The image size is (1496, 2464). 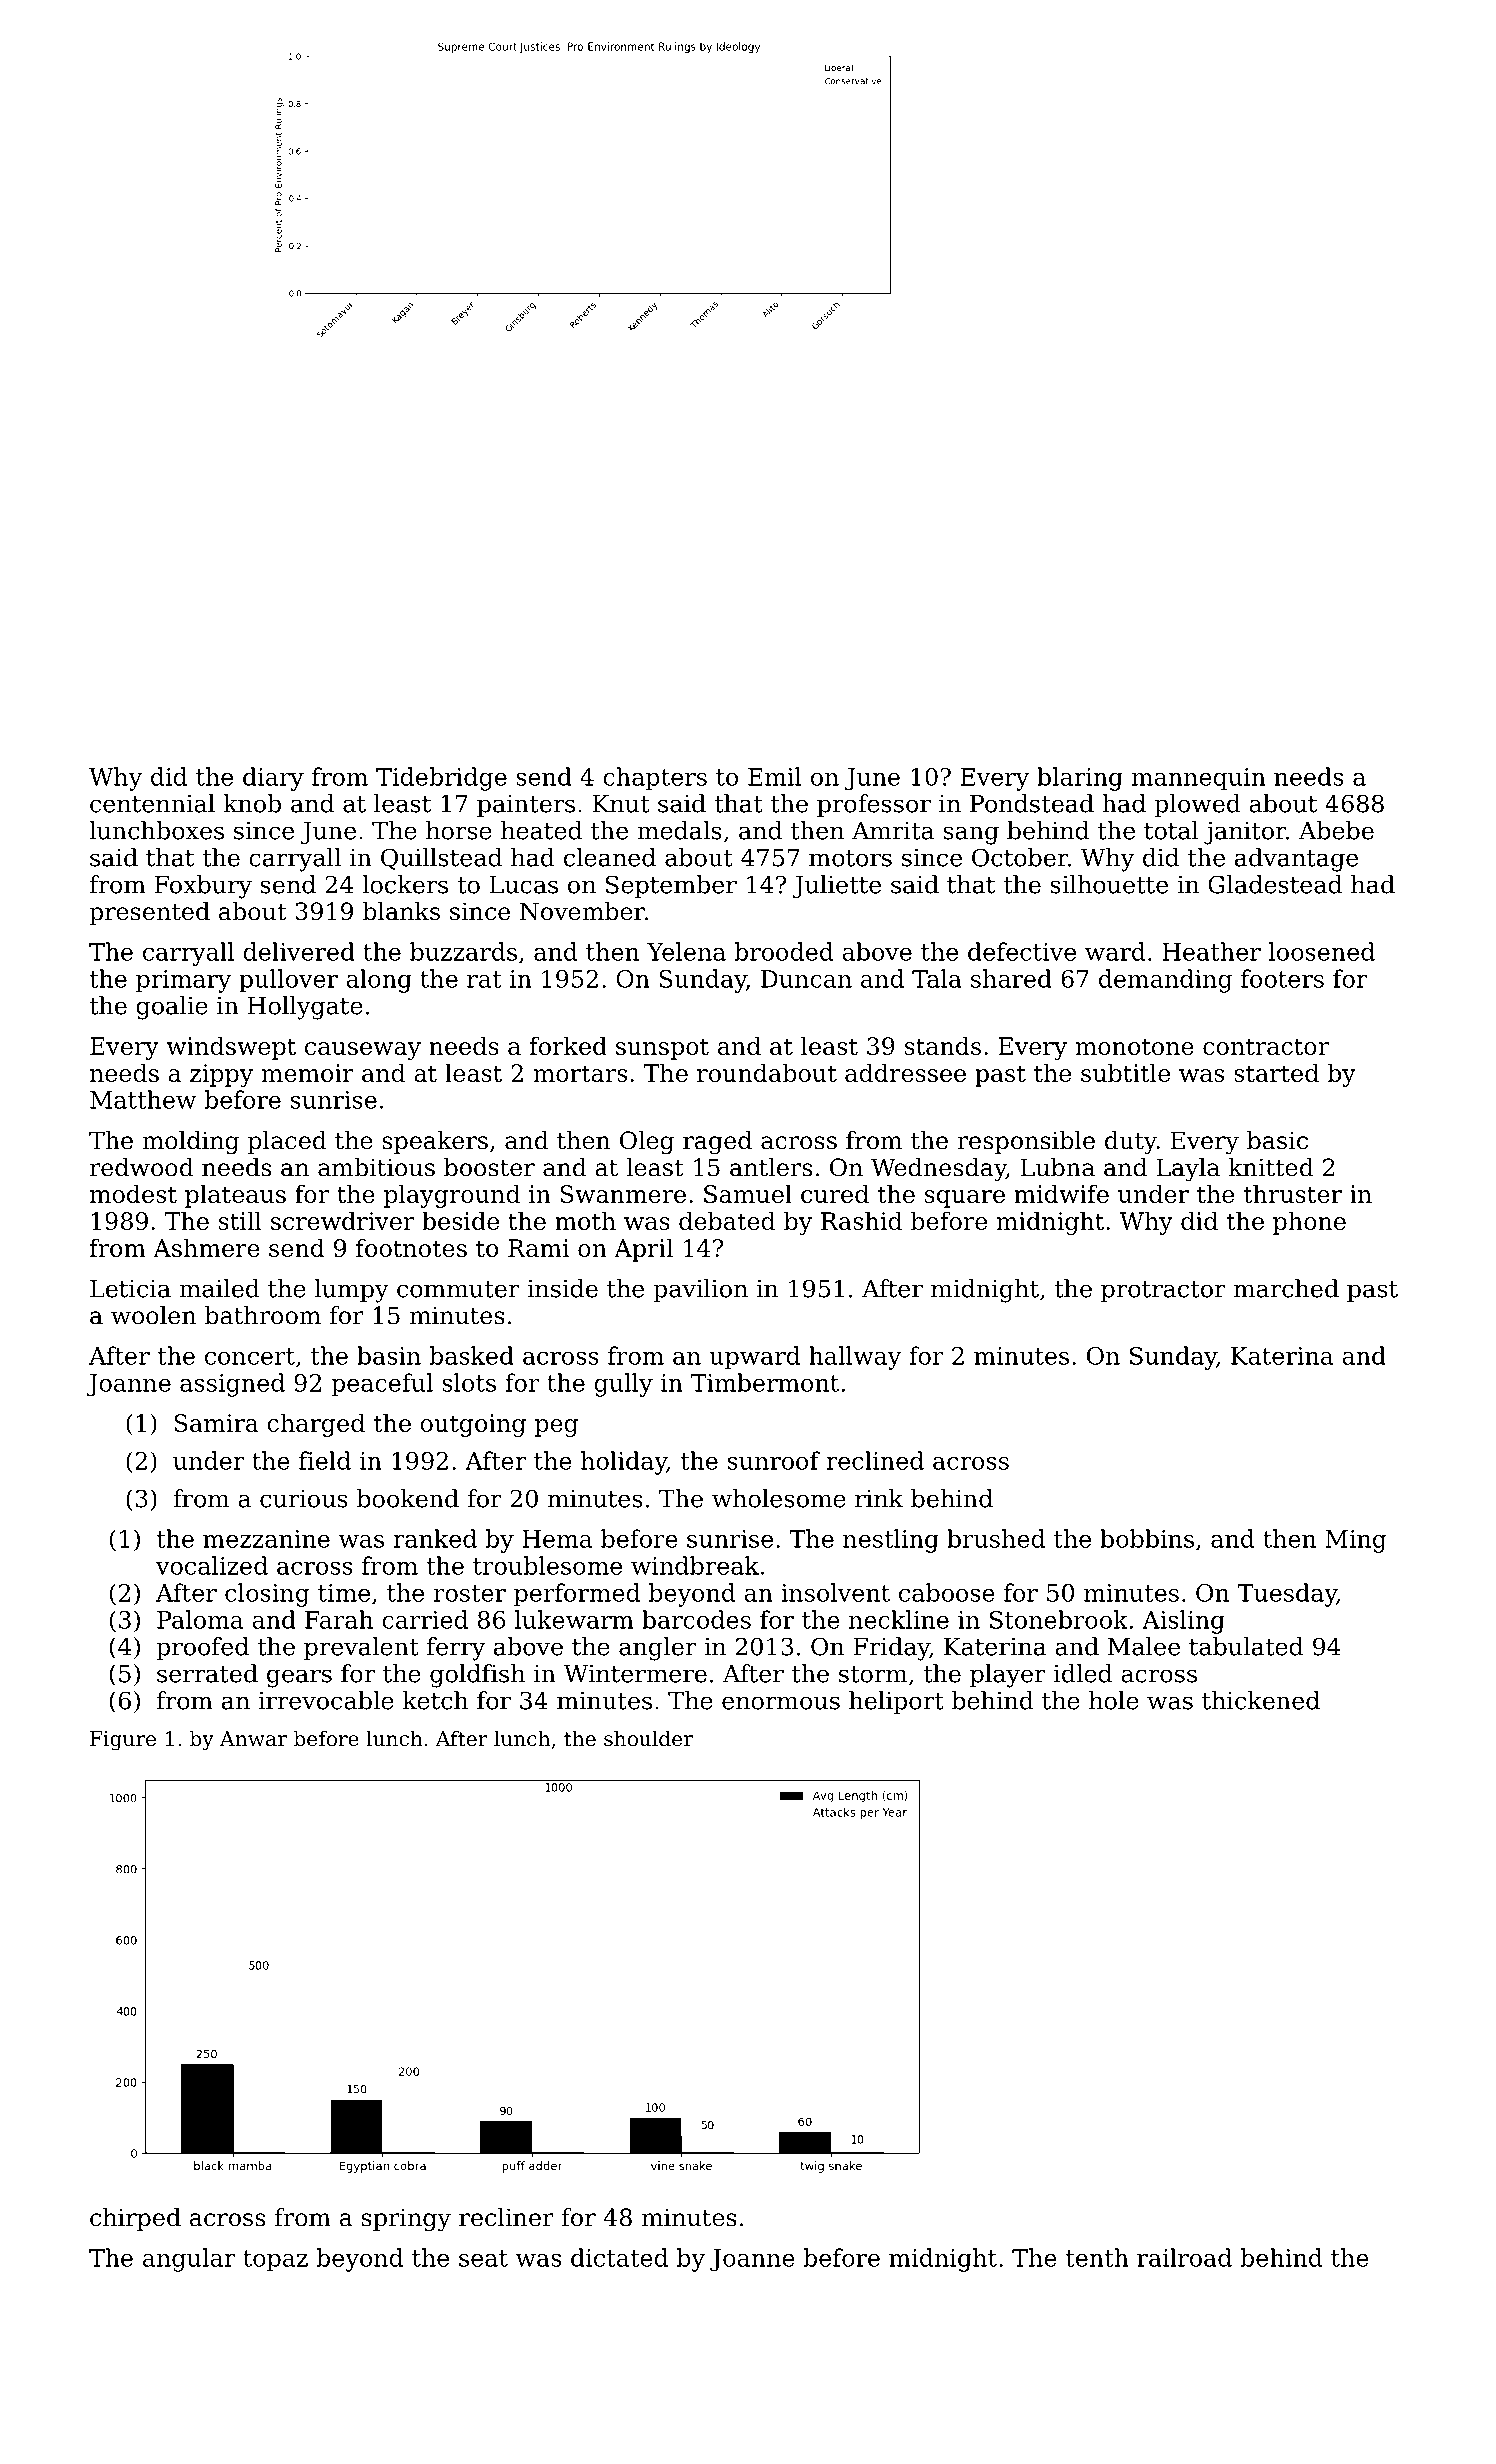 I want to click on springy, so click(x=406, y=2220).
